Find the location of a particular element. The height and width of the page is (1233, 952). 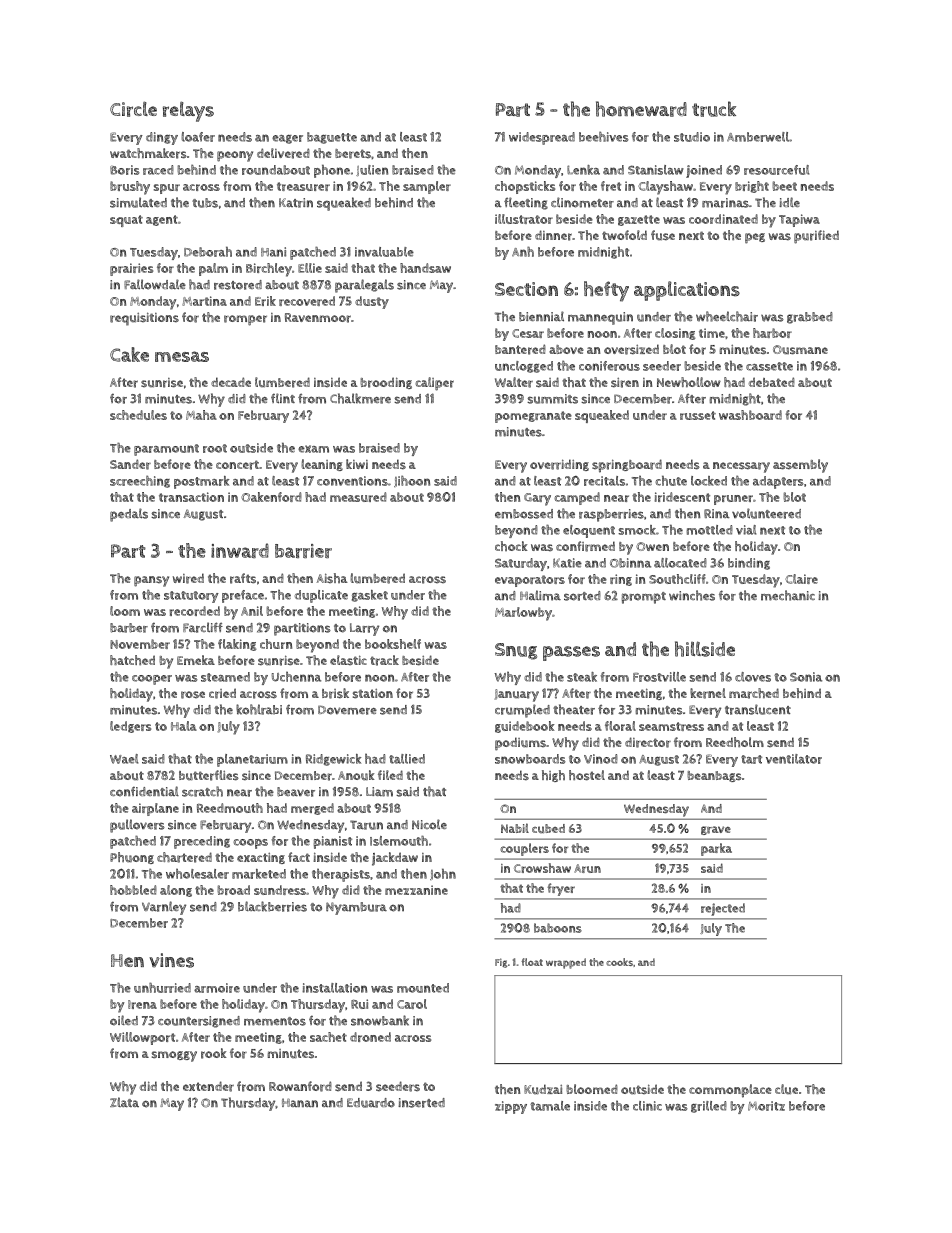

Deborah is located at coordinates (208, 252).
